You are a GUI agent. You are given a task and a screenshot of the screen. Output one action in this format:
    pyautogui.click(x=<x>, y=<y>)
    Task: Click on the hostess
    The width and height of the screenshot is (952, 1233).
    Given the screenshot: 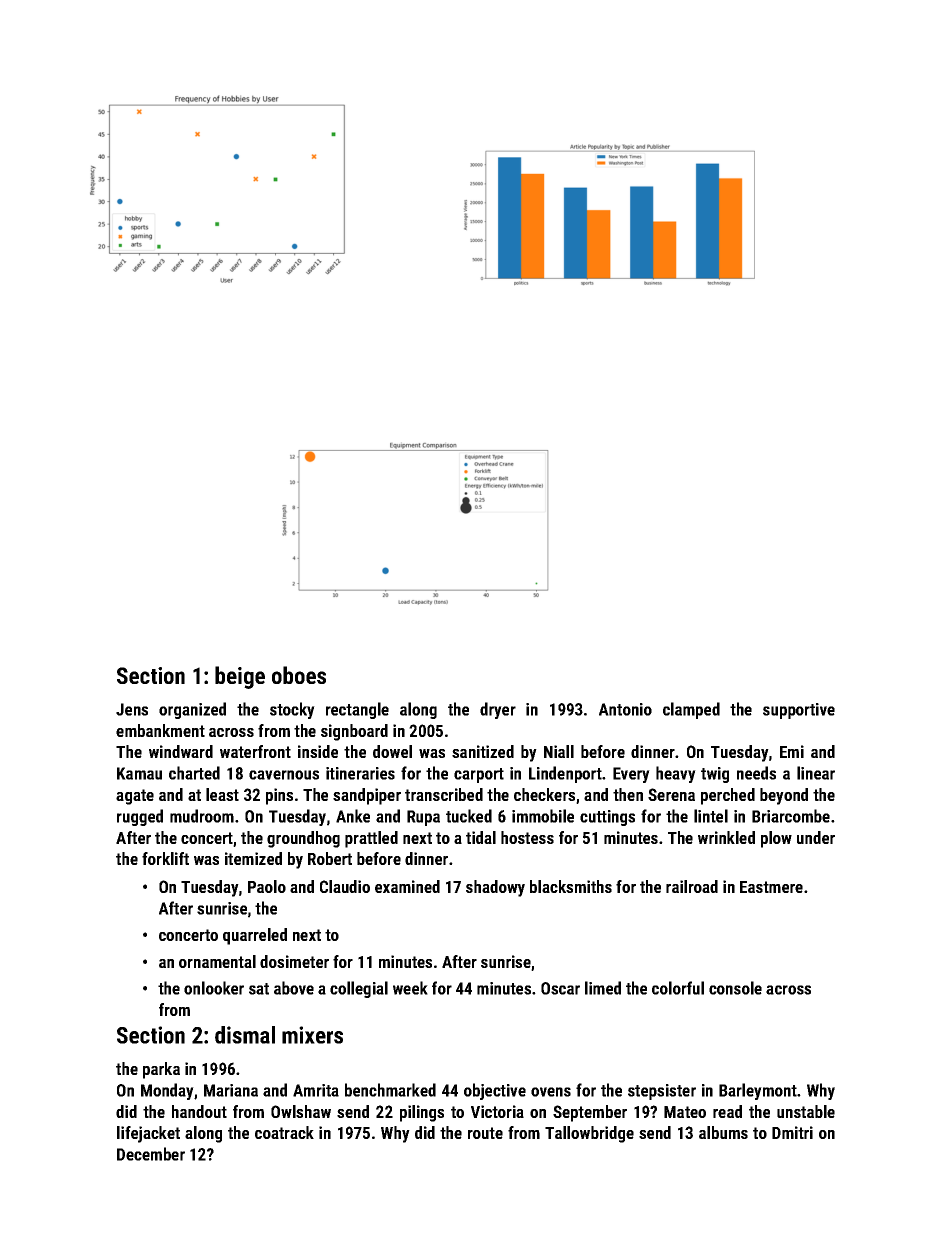 What is the action you would take?
    pyautogui.click(x=527, y=837)
